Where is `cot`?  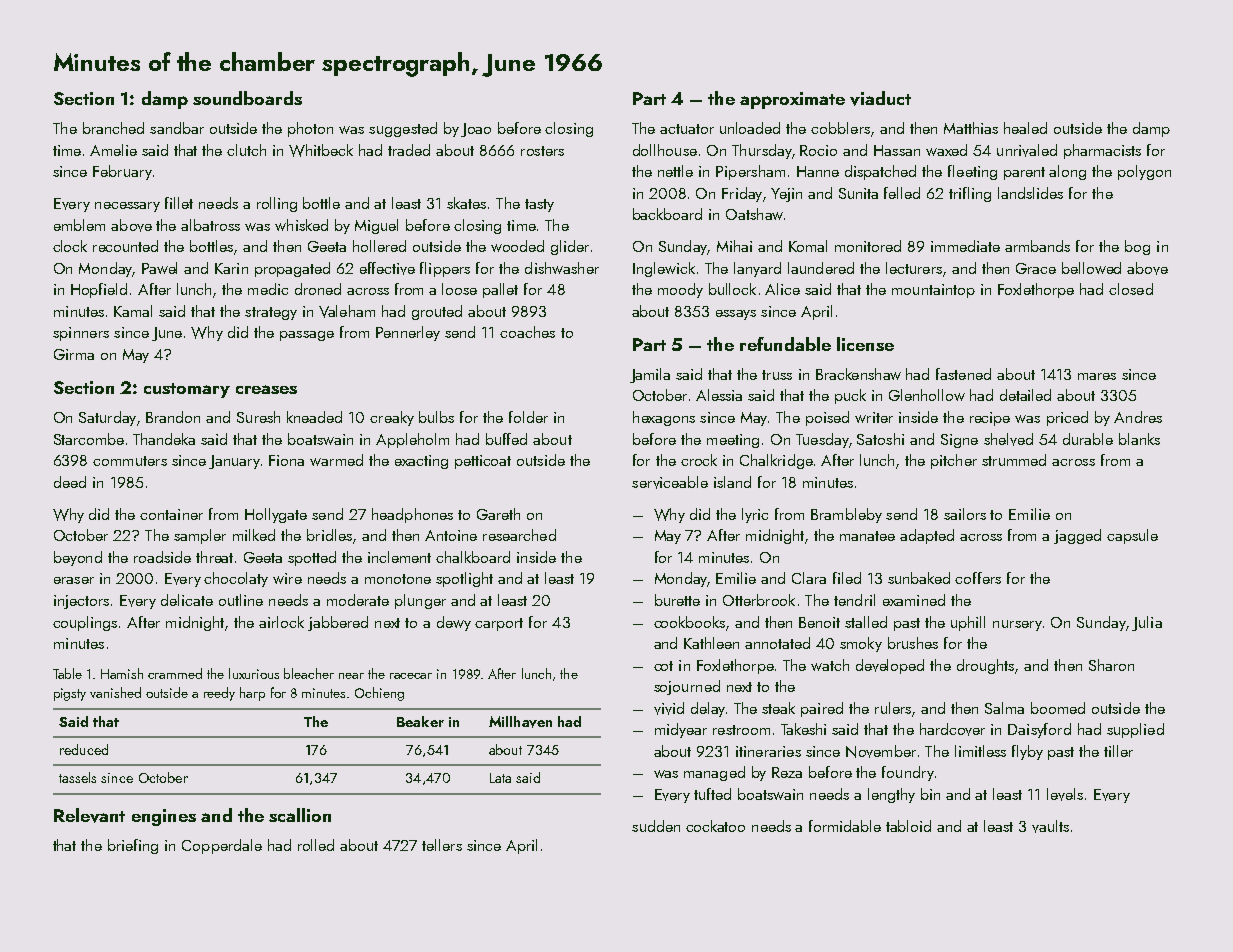
cot is located at coordinates (663, 666).
